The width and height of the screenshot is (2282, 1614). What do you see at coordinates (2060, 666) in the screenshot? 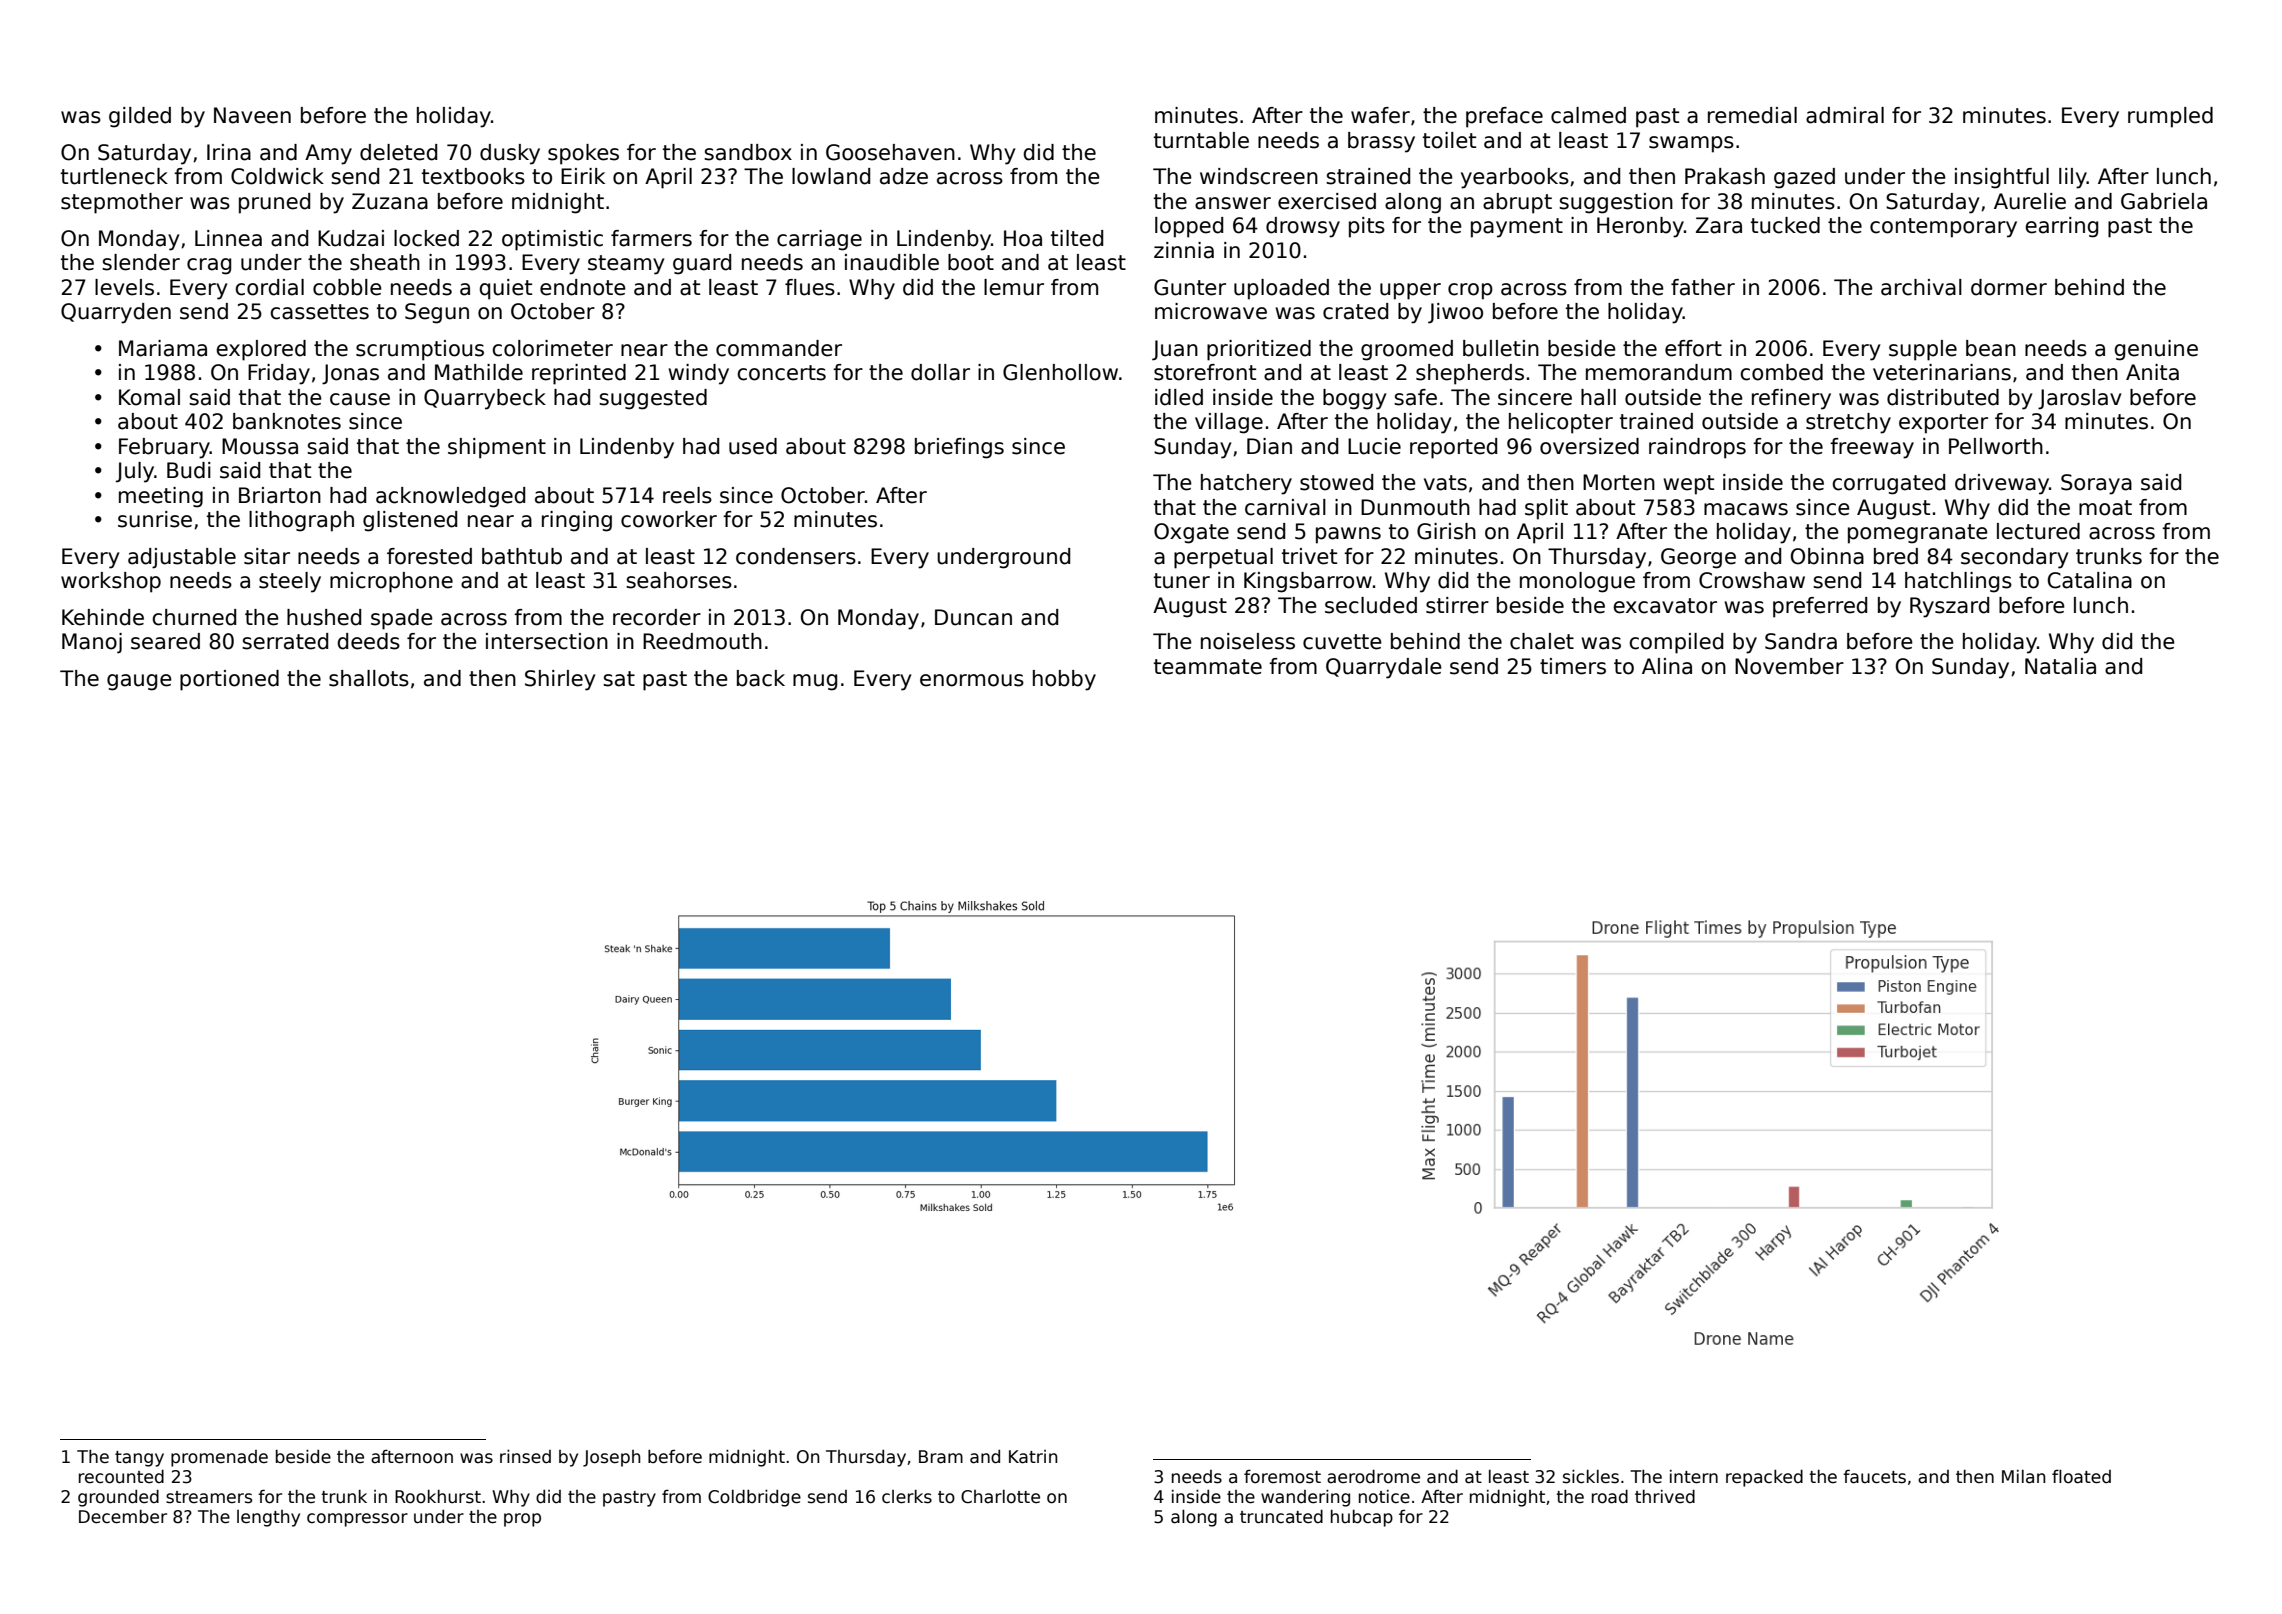
I see `Natalia` at bounding box center [2060, 666].
